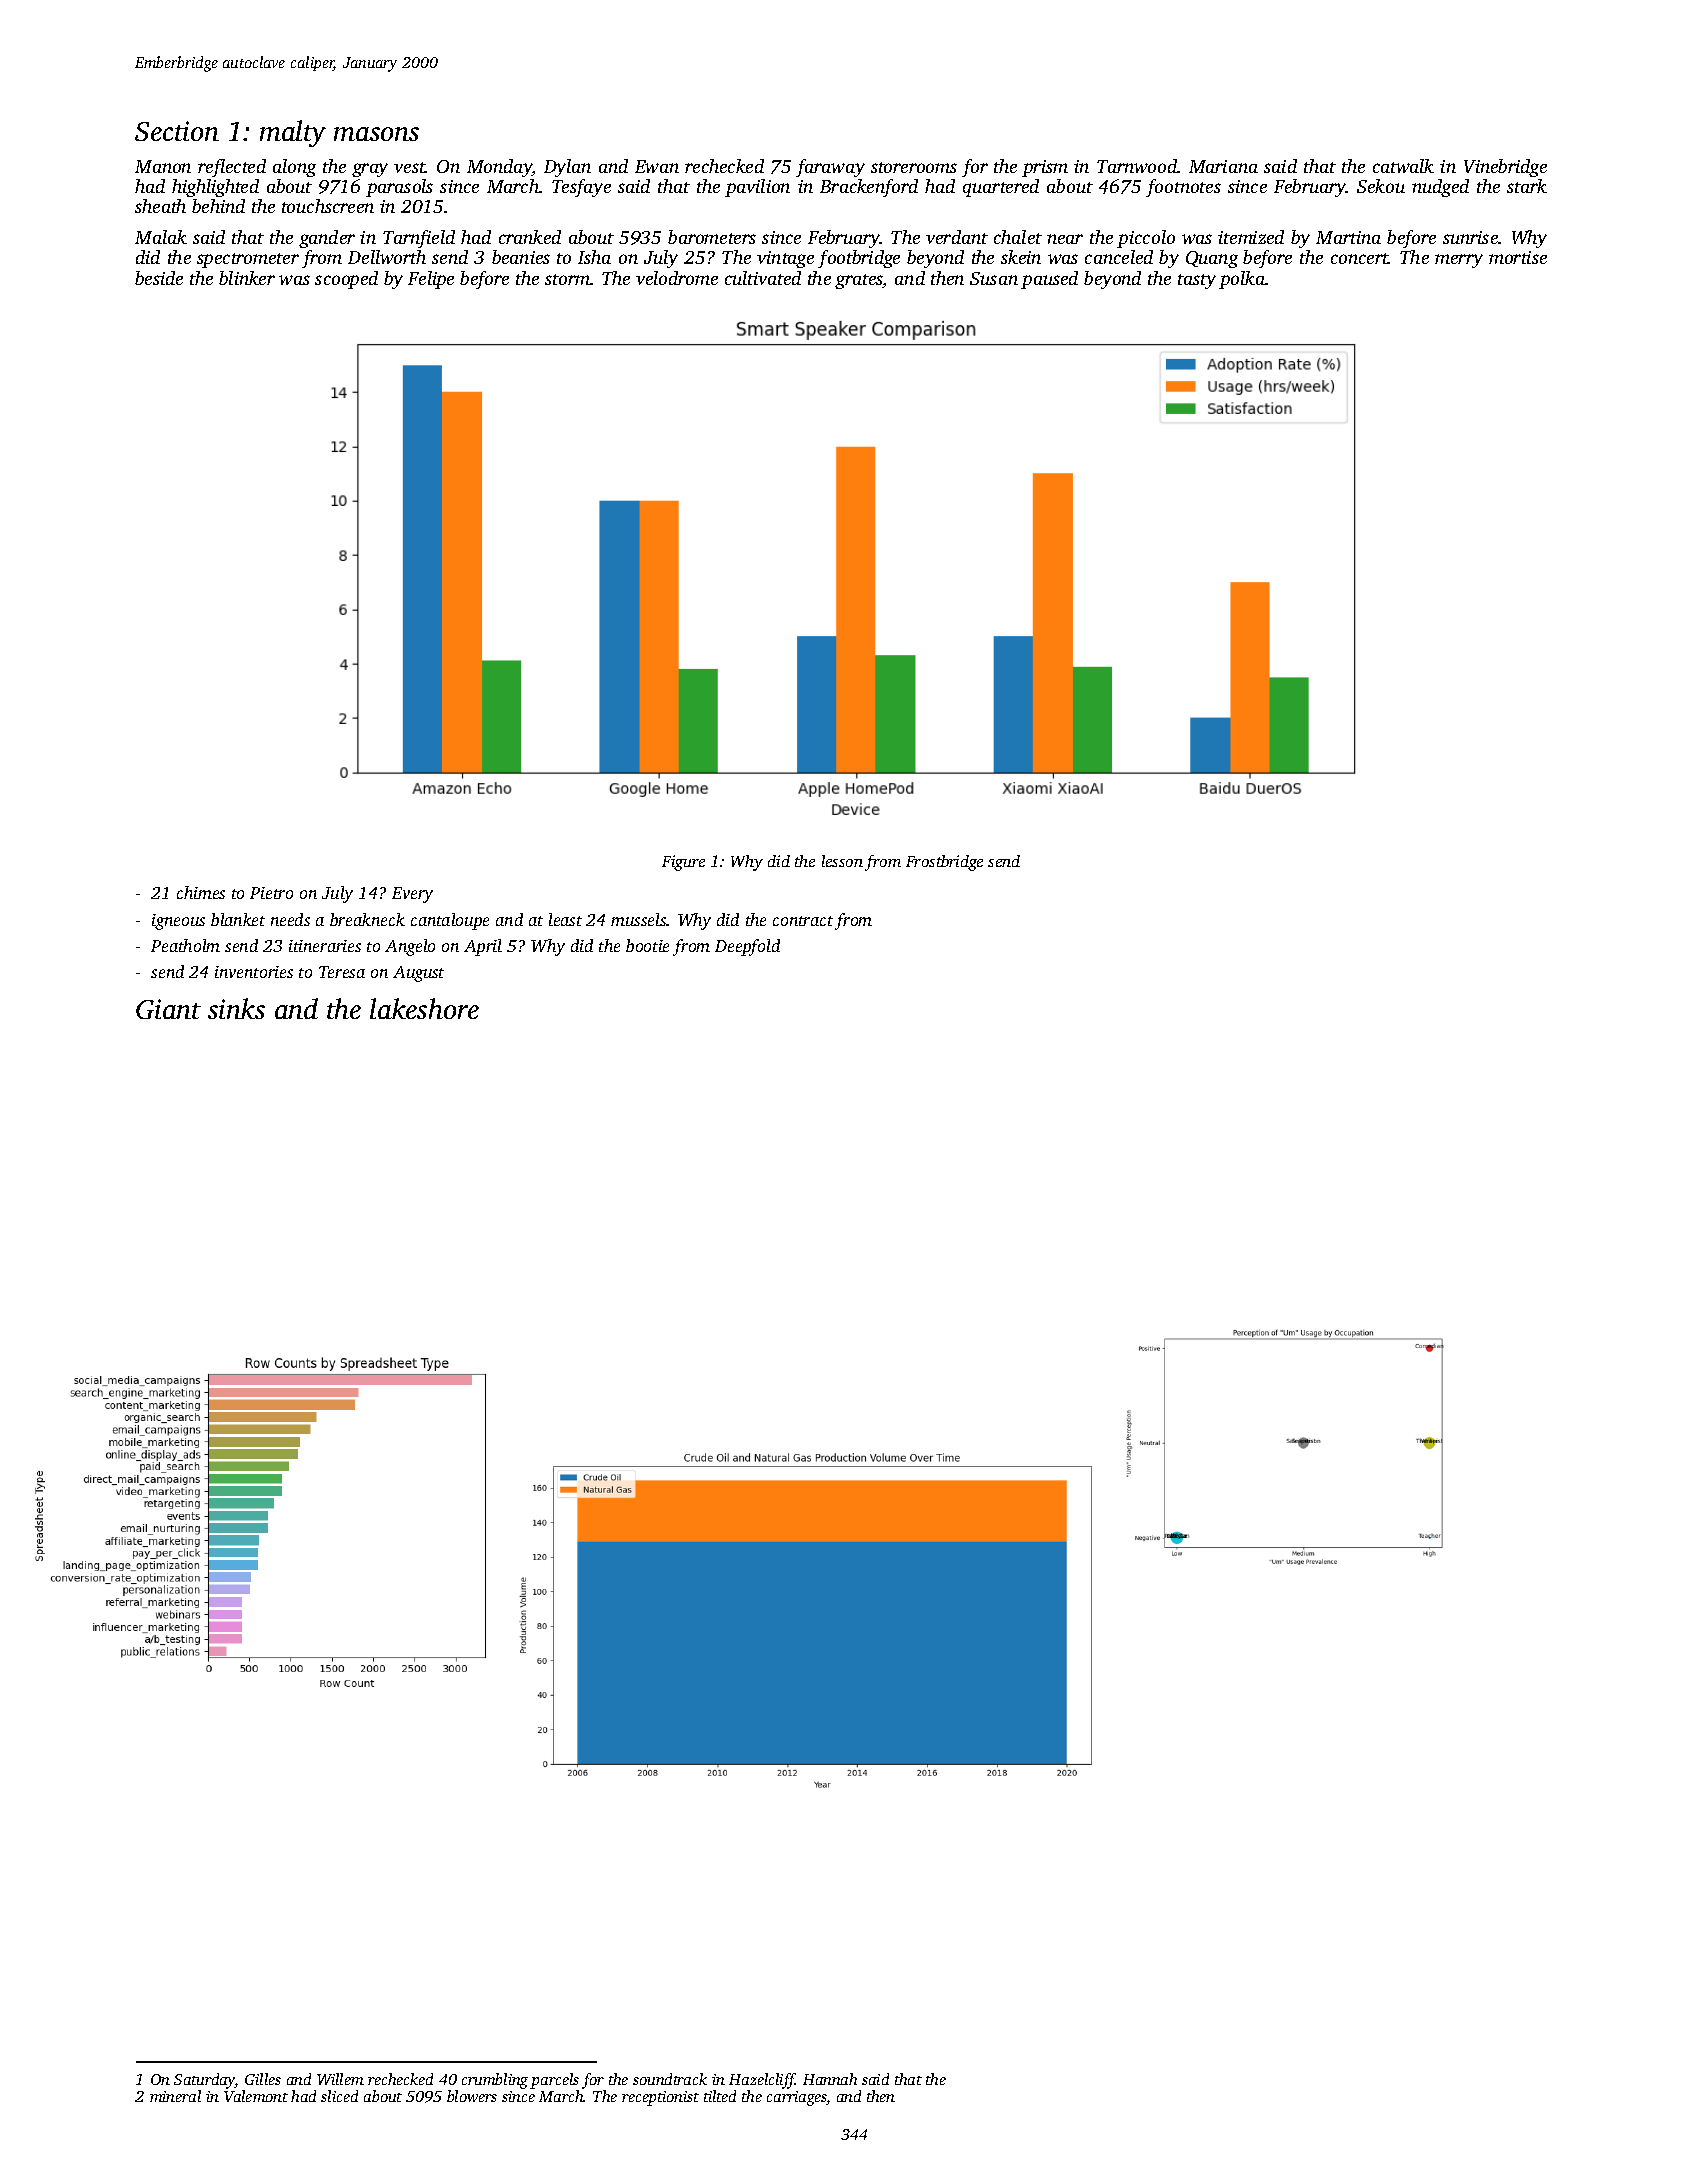  What do you see at coordinates (914, 167) in the image?
I see `storerooms` at bounding box center [914, 167].
